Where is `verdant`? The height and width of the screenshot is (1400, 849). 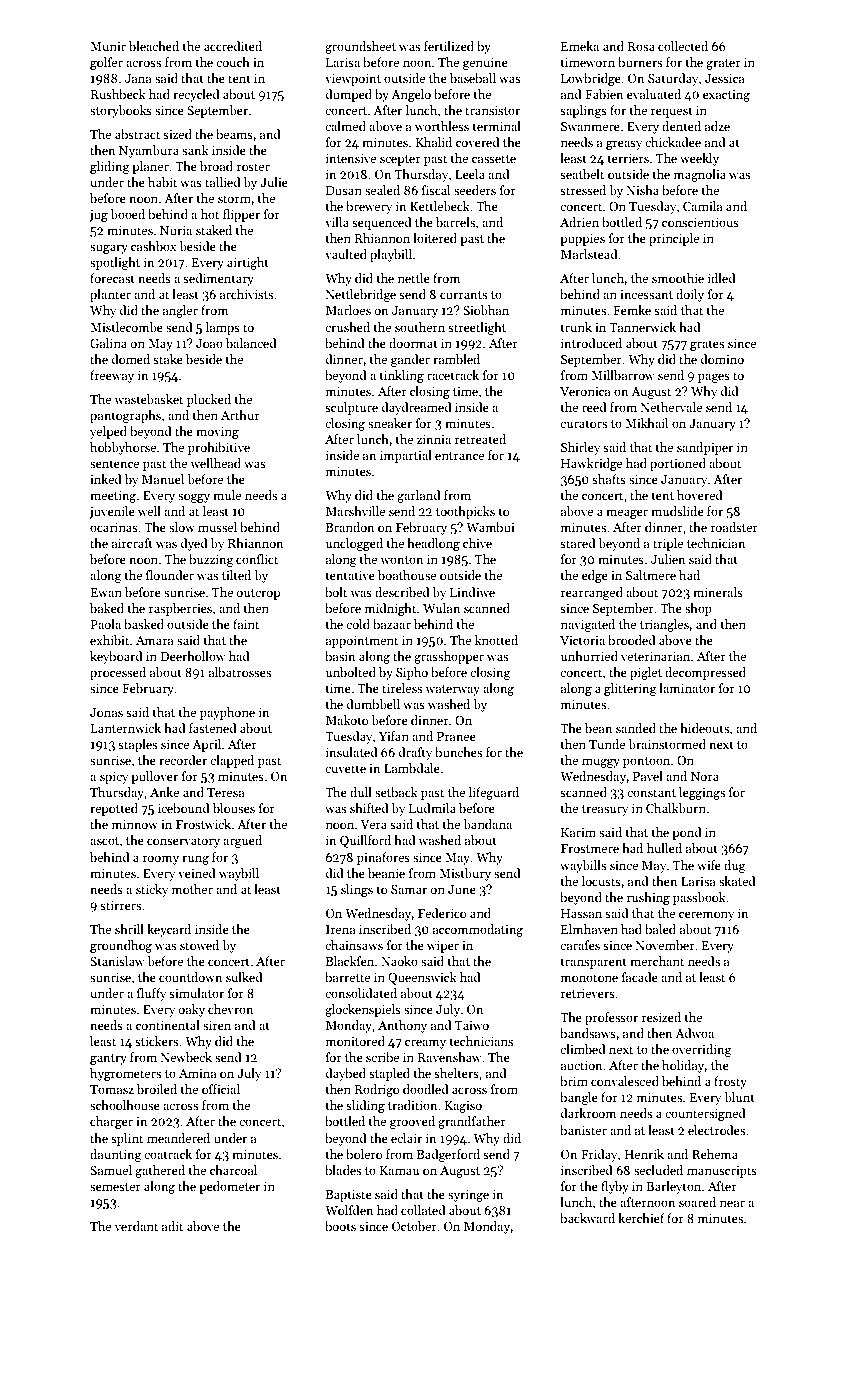 verdant is located at coordinates (136, 1226).
